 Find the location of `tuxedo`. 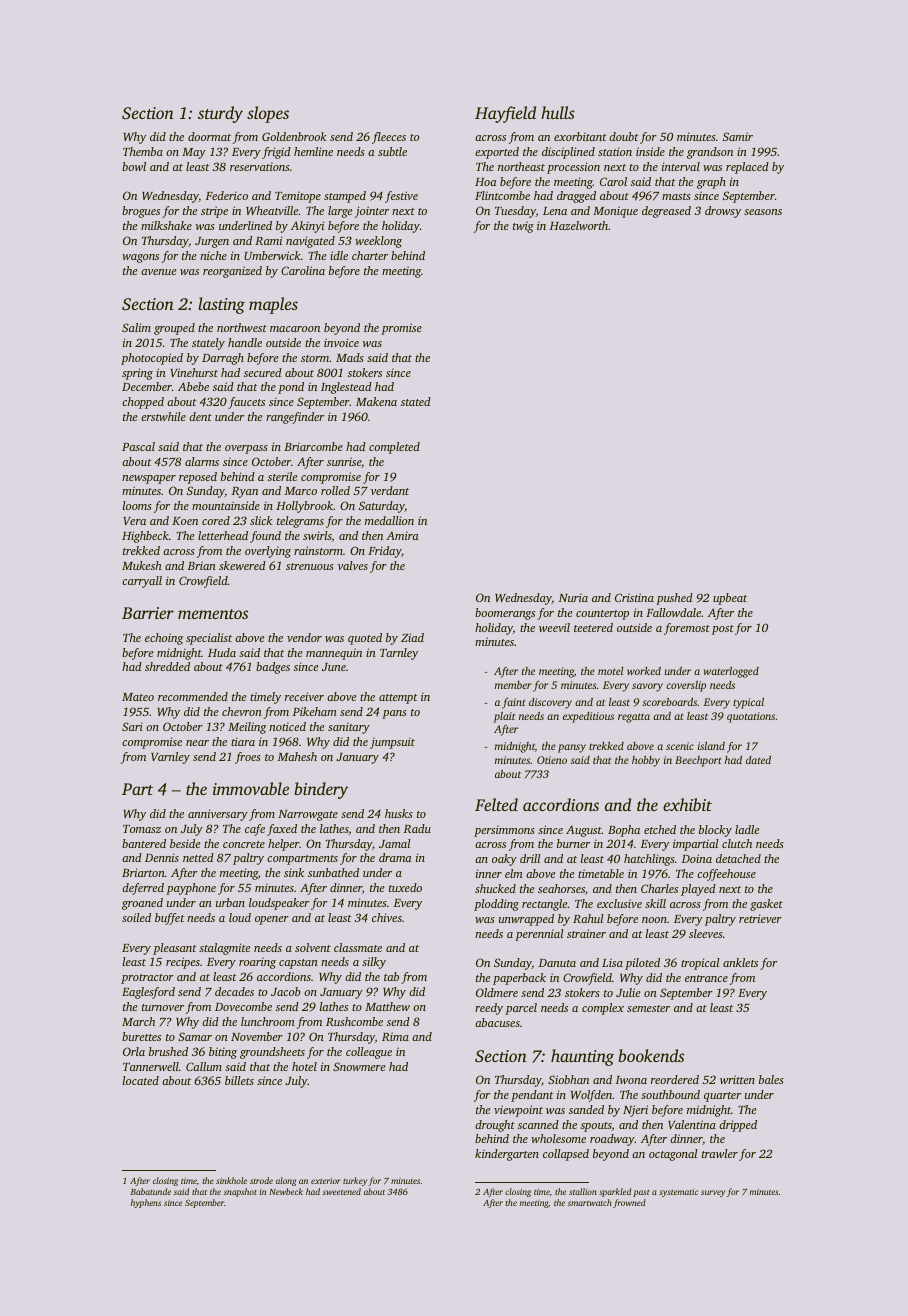

tuxedo is located at coordinates (405, 887).
